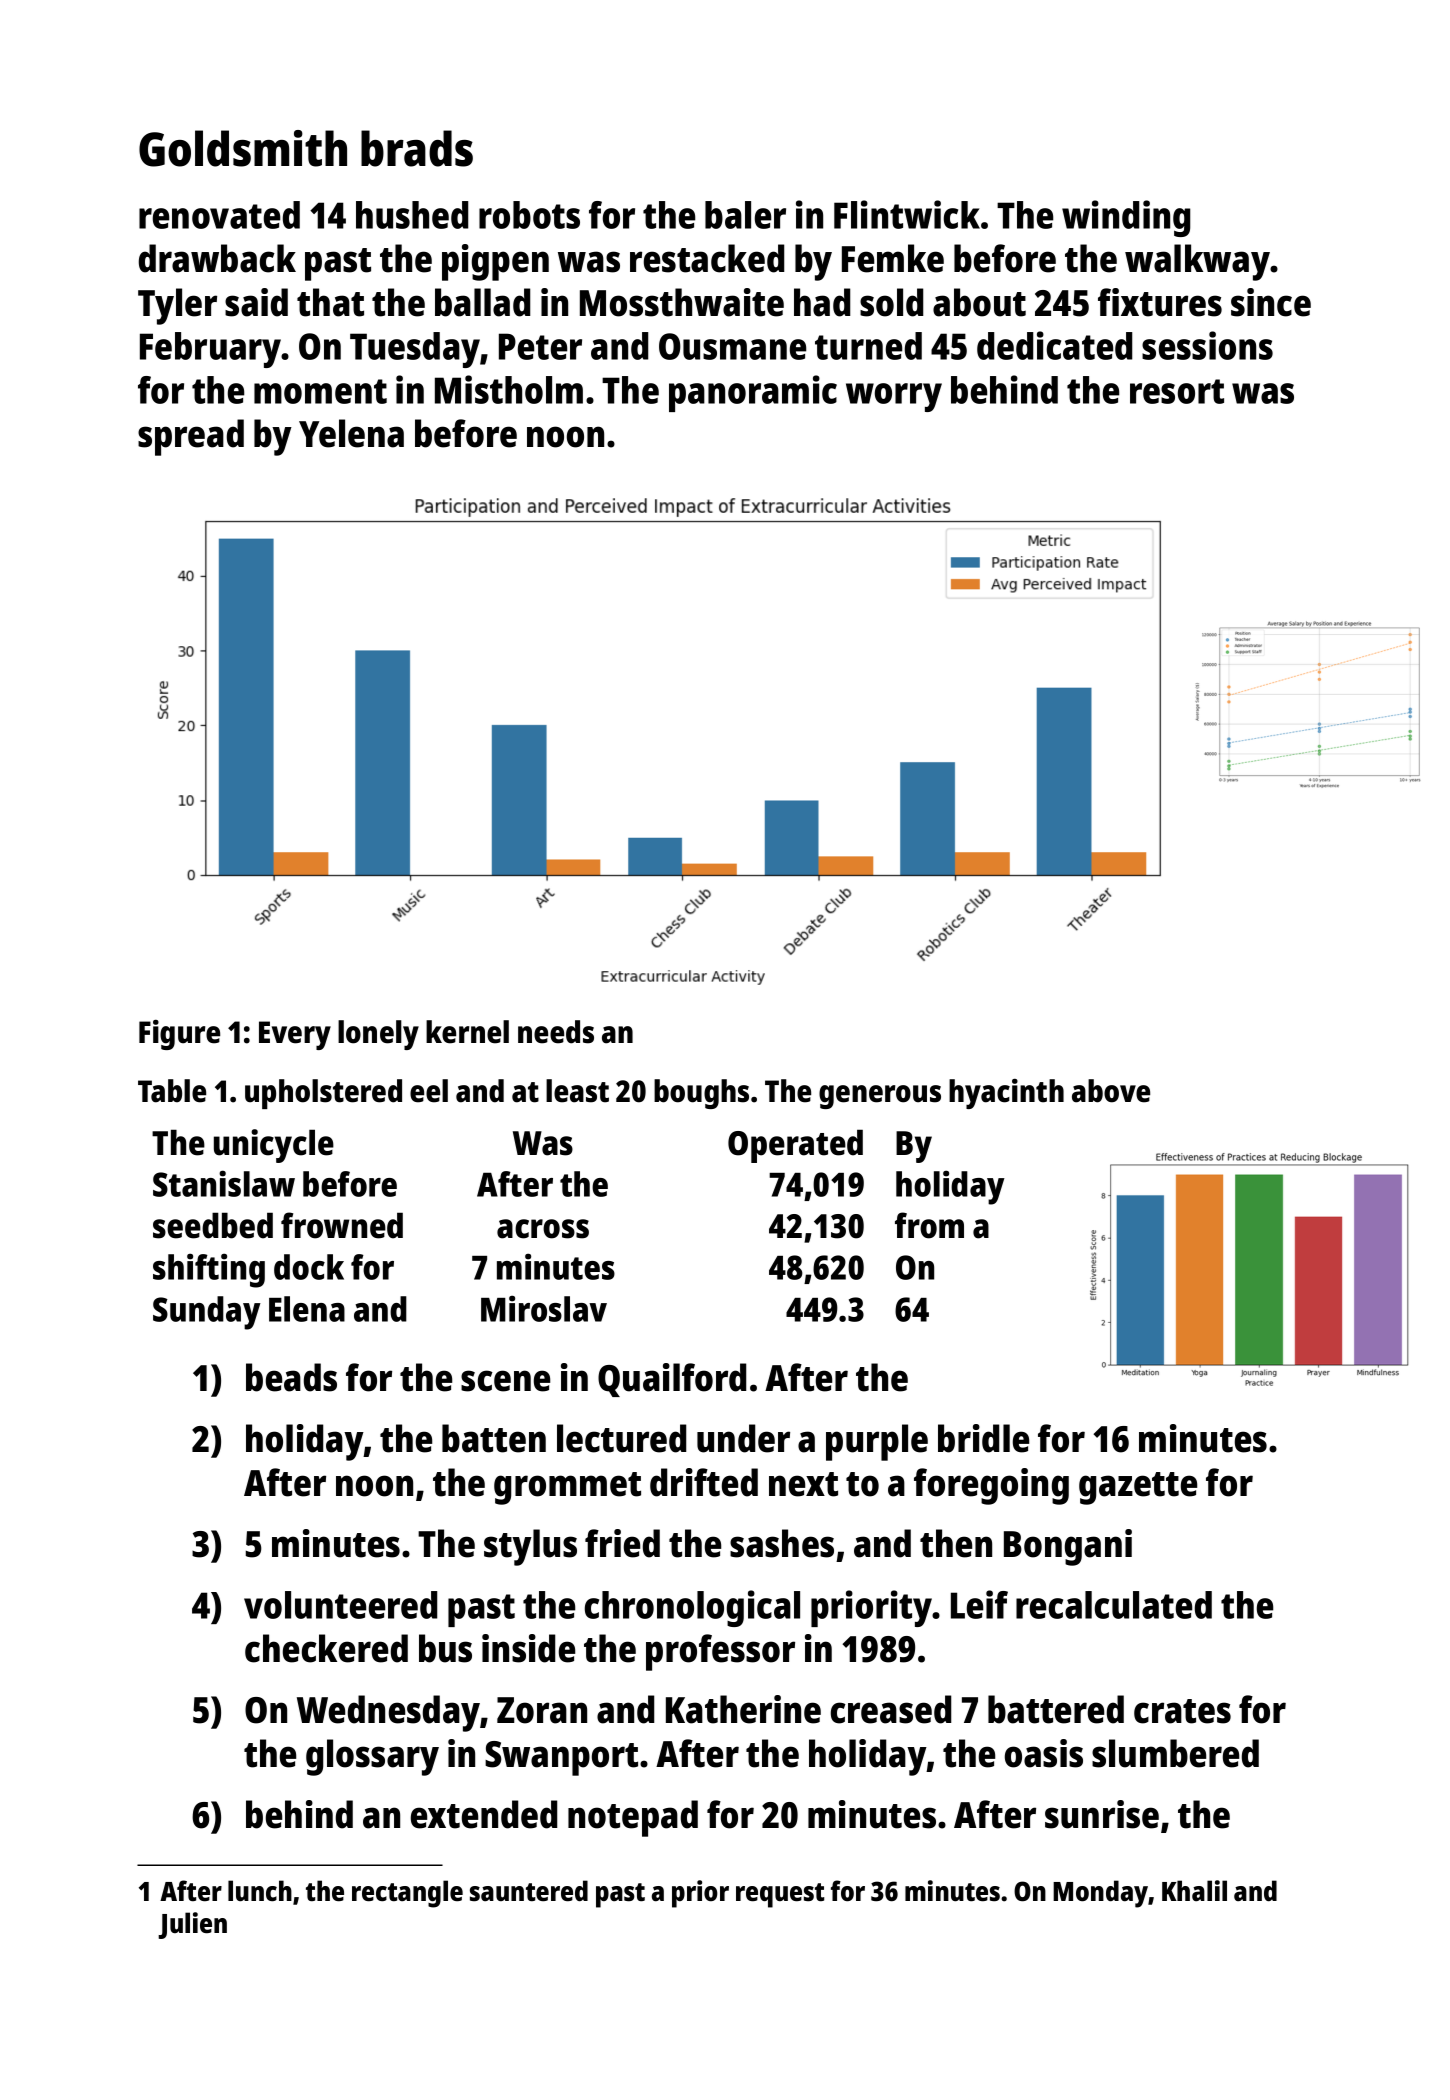 This screenshot has height=2100, width=1450. Describe the element at coordinates (295, 1035) in the screenshot. I see `Every` at that location.
